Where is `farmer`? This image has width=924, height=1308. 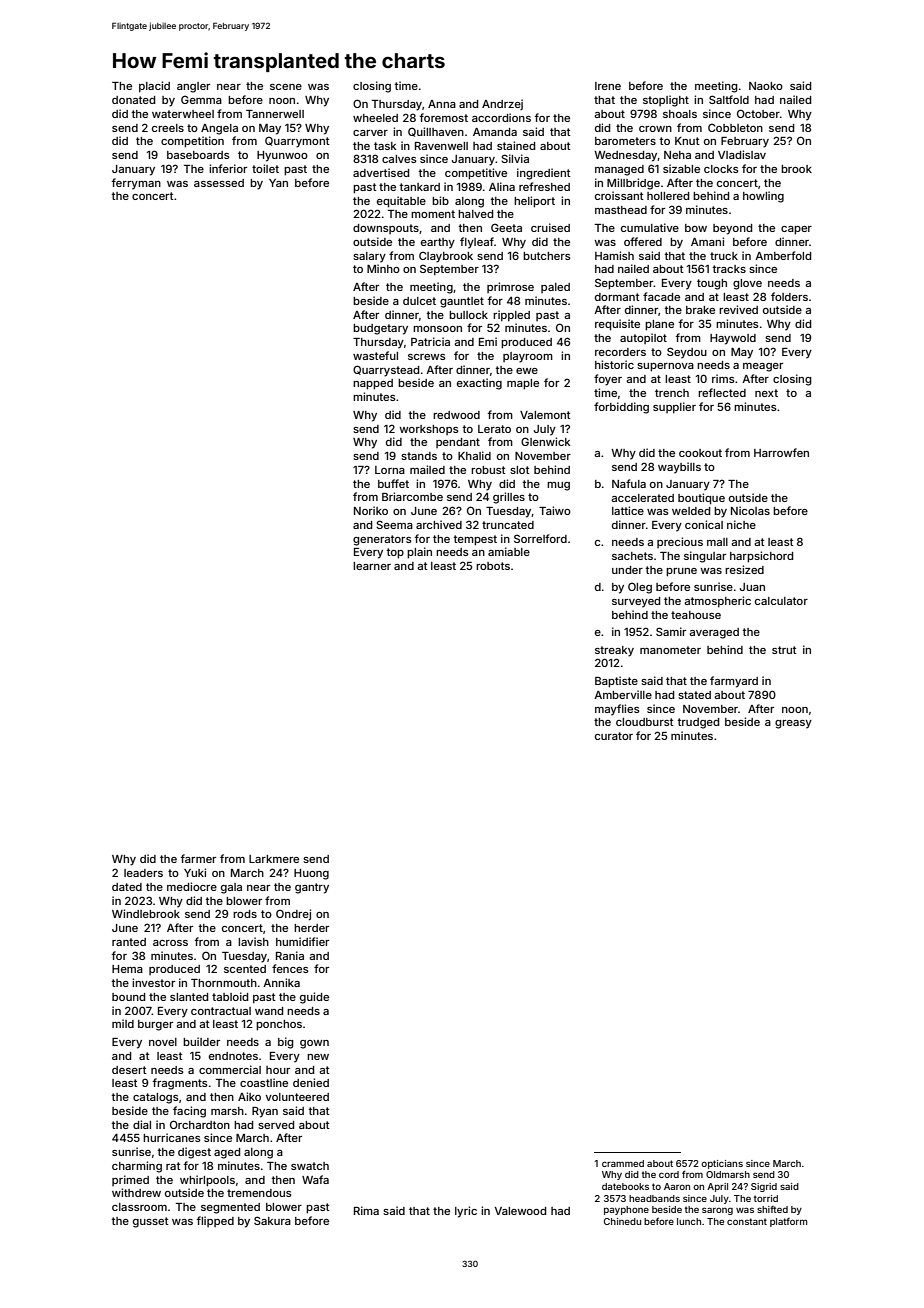
farmer is located at coordinates (198, 858).
